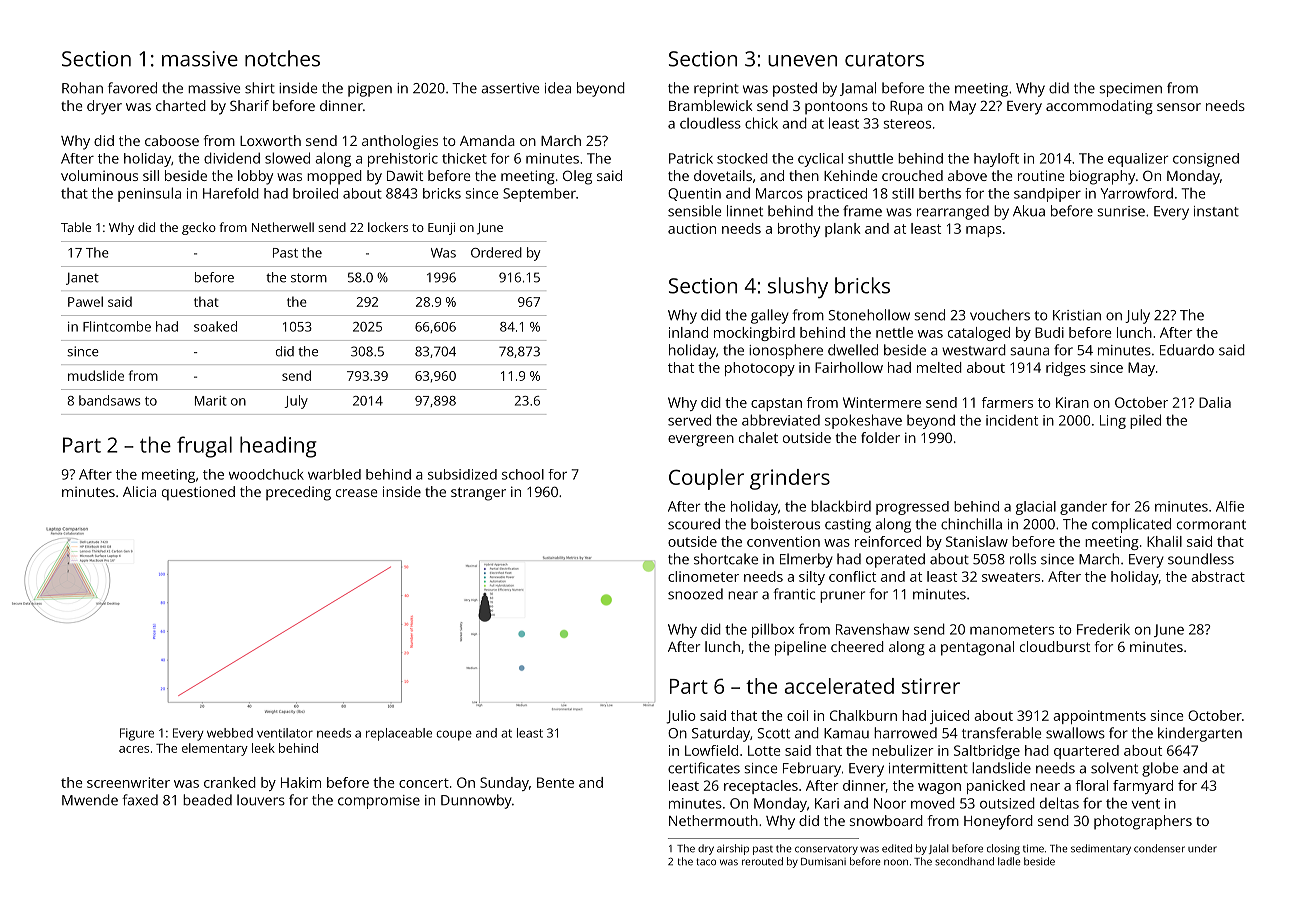  Describe the element at coordinates (853, 350) in the image. I see `dwelled` at that location.
